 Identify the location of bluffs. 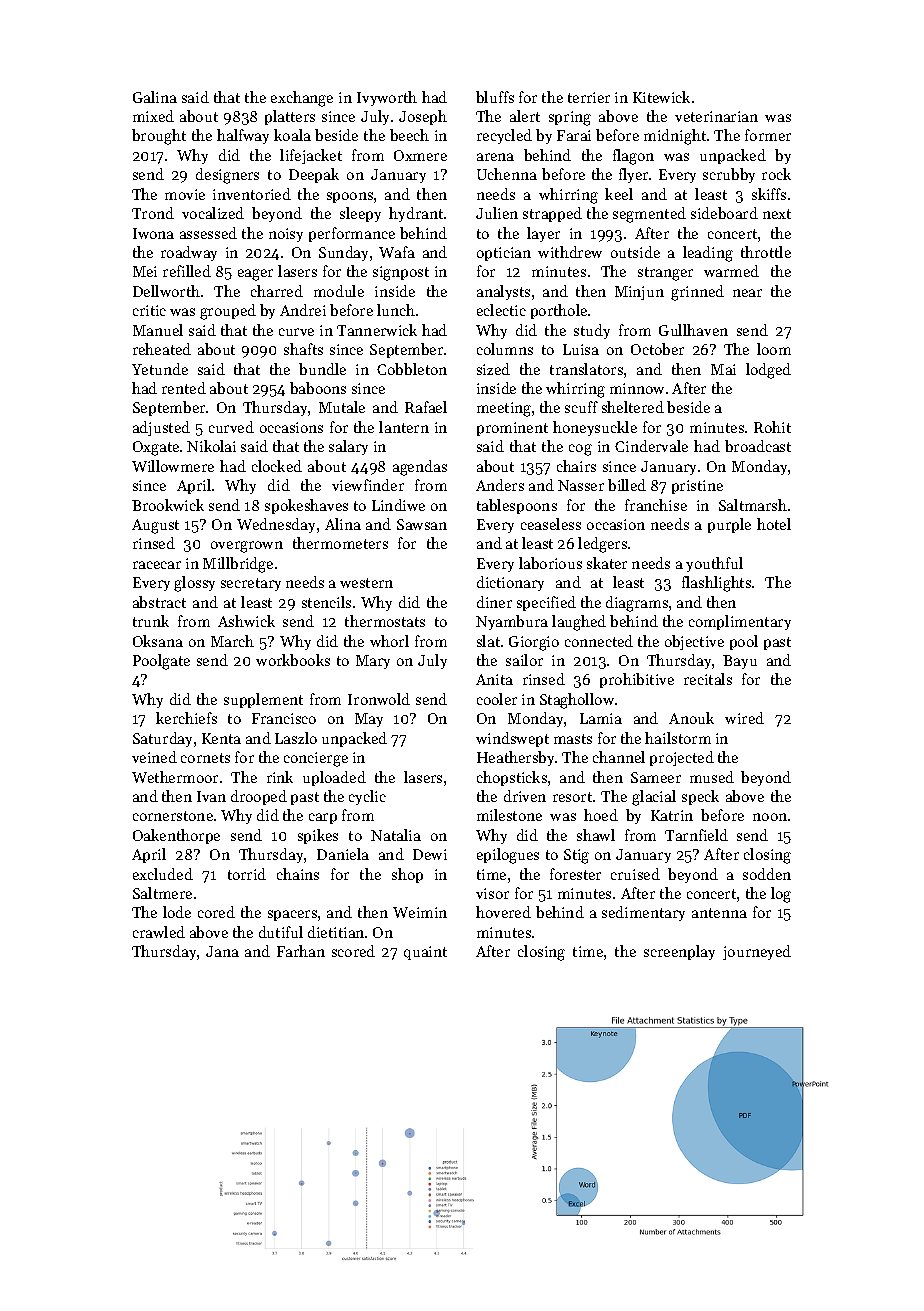
(495, 97).
